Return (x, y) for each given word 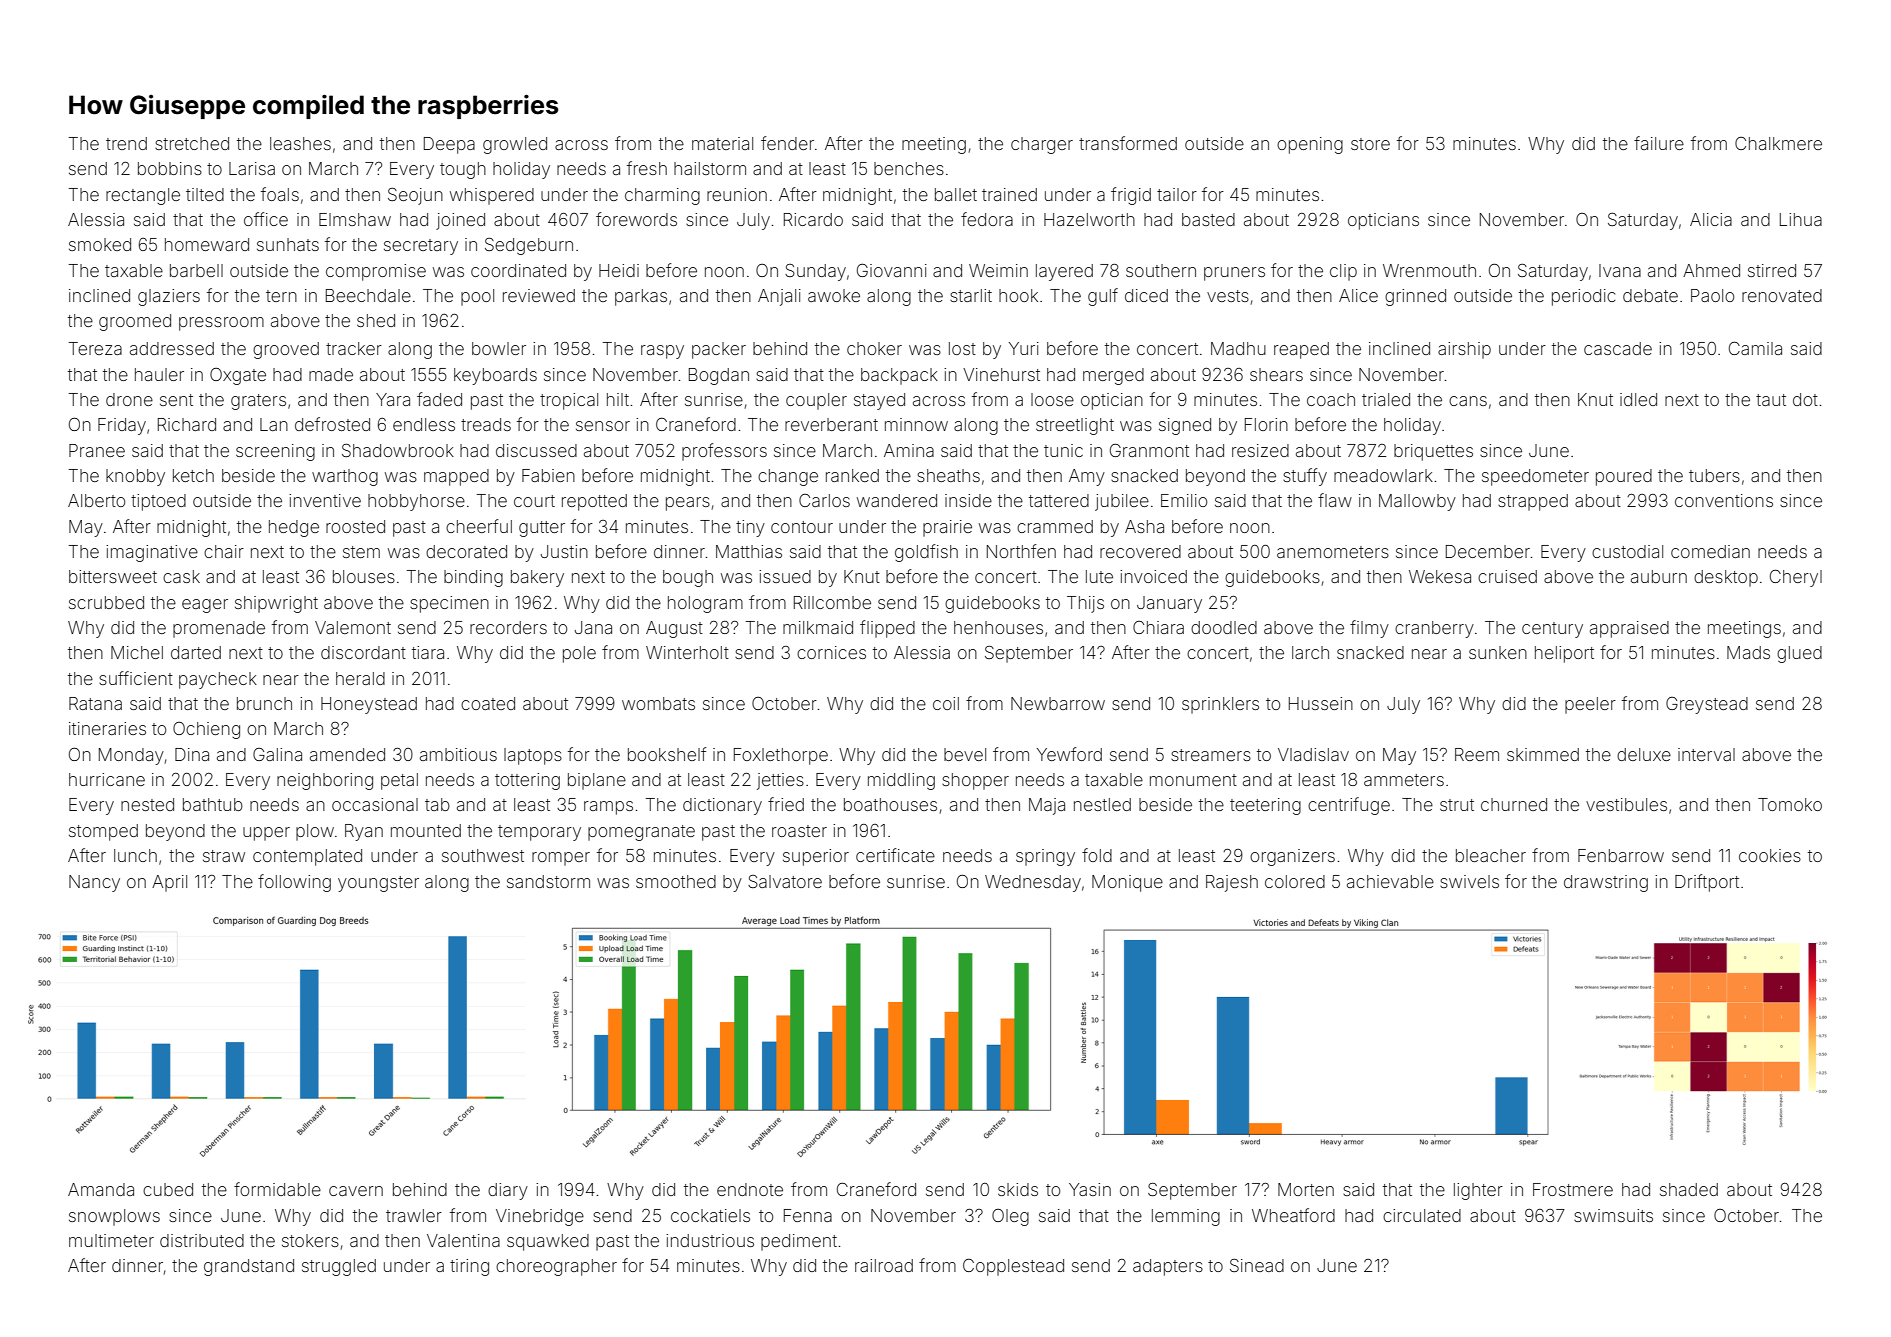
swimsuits (1613, 1215)
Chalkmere (1778, 143)
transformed (1128, 143)
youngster (378, 884)
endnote (750, 1189)
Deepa (449, 145)
